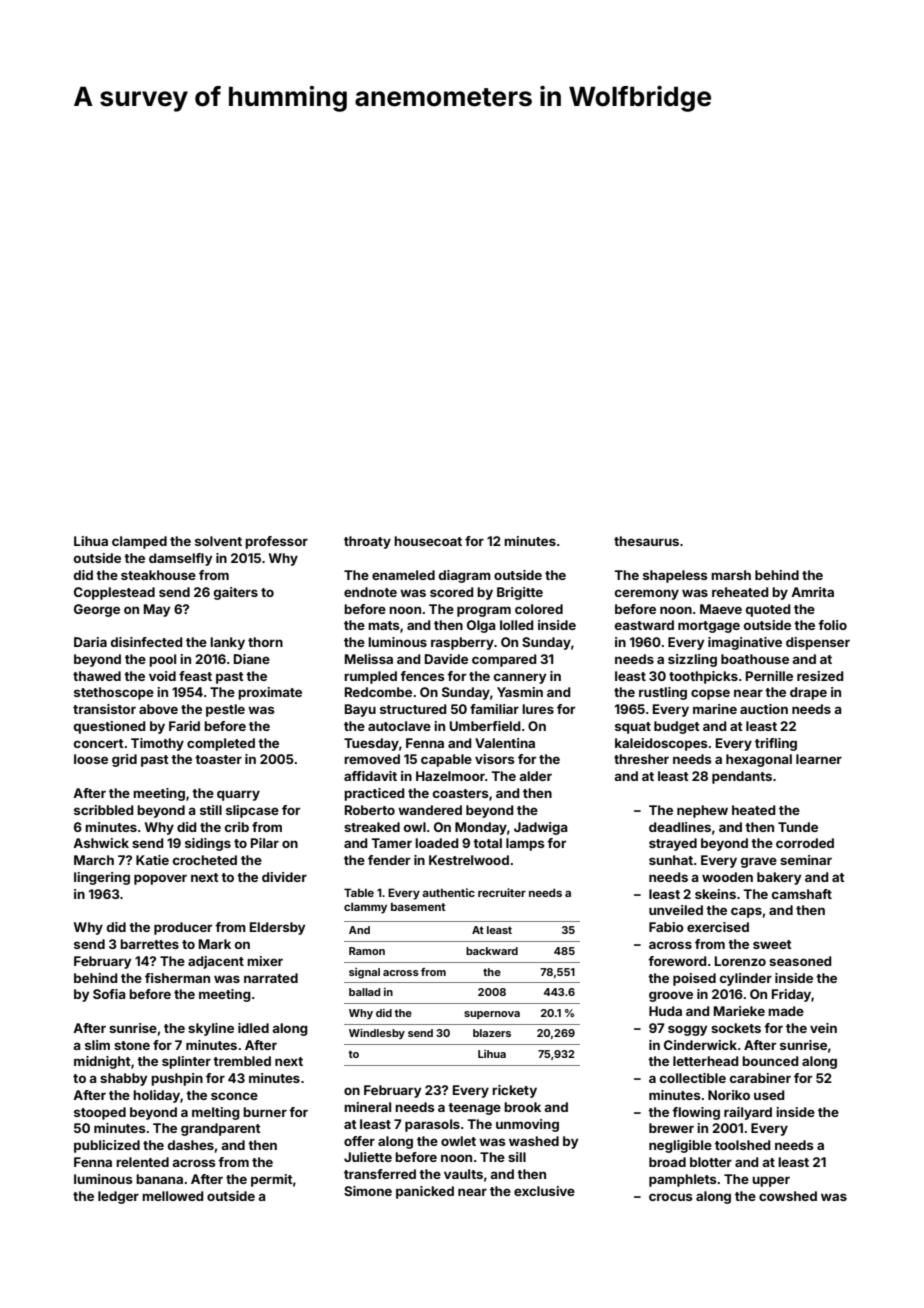 Image resolution: width=924 pixels, height=1308 pixels. Describe the element at coordinates (818, 643) in the page. I see `dispenser` at that location.
